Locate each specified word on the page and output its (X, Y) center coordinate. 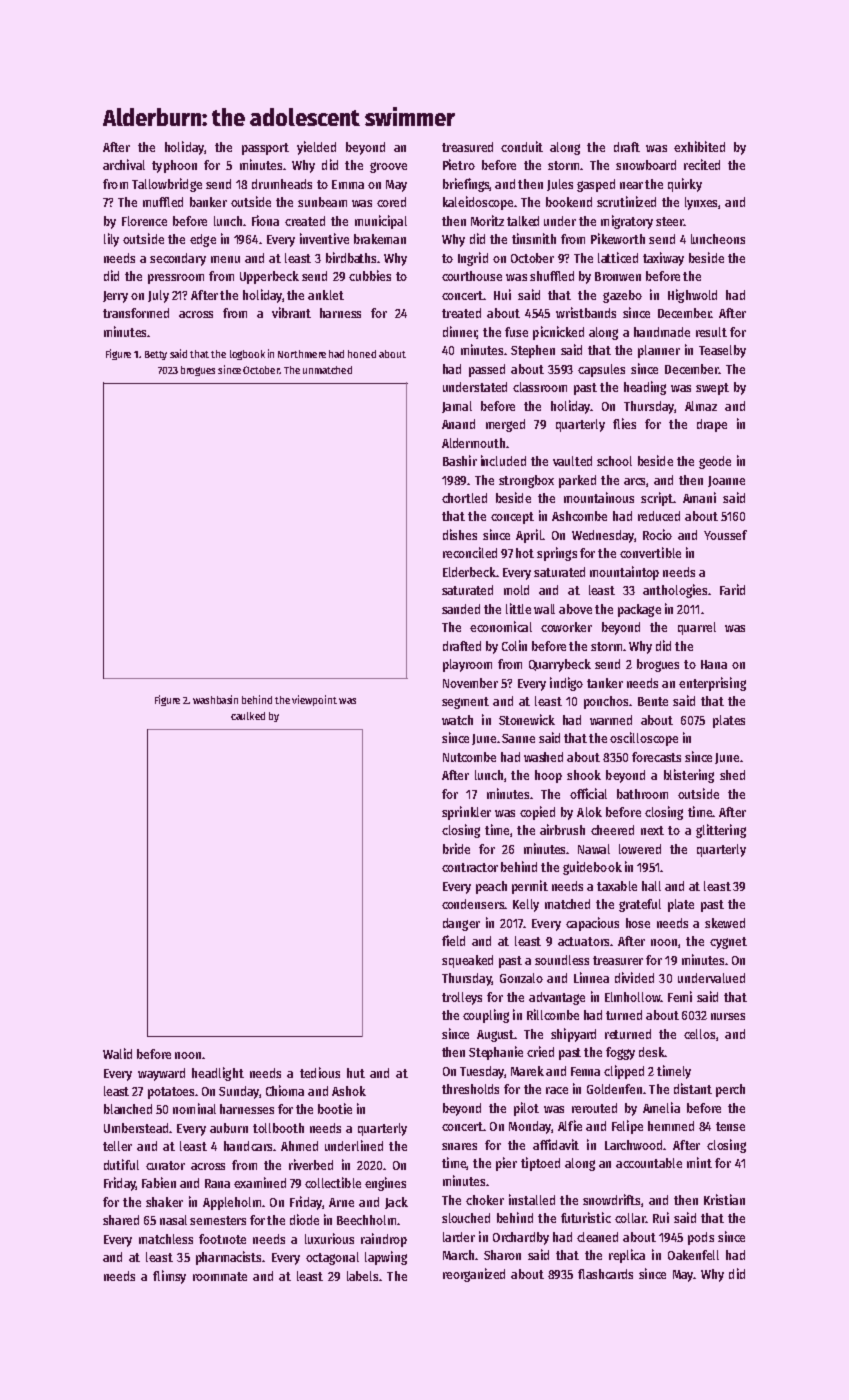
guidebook (592, 868)
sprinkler (466, 813)
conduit (522, 146)
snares (459, 1146)
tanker (605, 683)
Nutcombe (469, 757)
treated (461, 313)
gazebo (622, 296)
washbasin (215, 699)
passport (265, 149)
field (453, 940)
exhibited (699, 146)
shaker (164, 1202)
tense (730, 1126)
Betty (156, 355)
